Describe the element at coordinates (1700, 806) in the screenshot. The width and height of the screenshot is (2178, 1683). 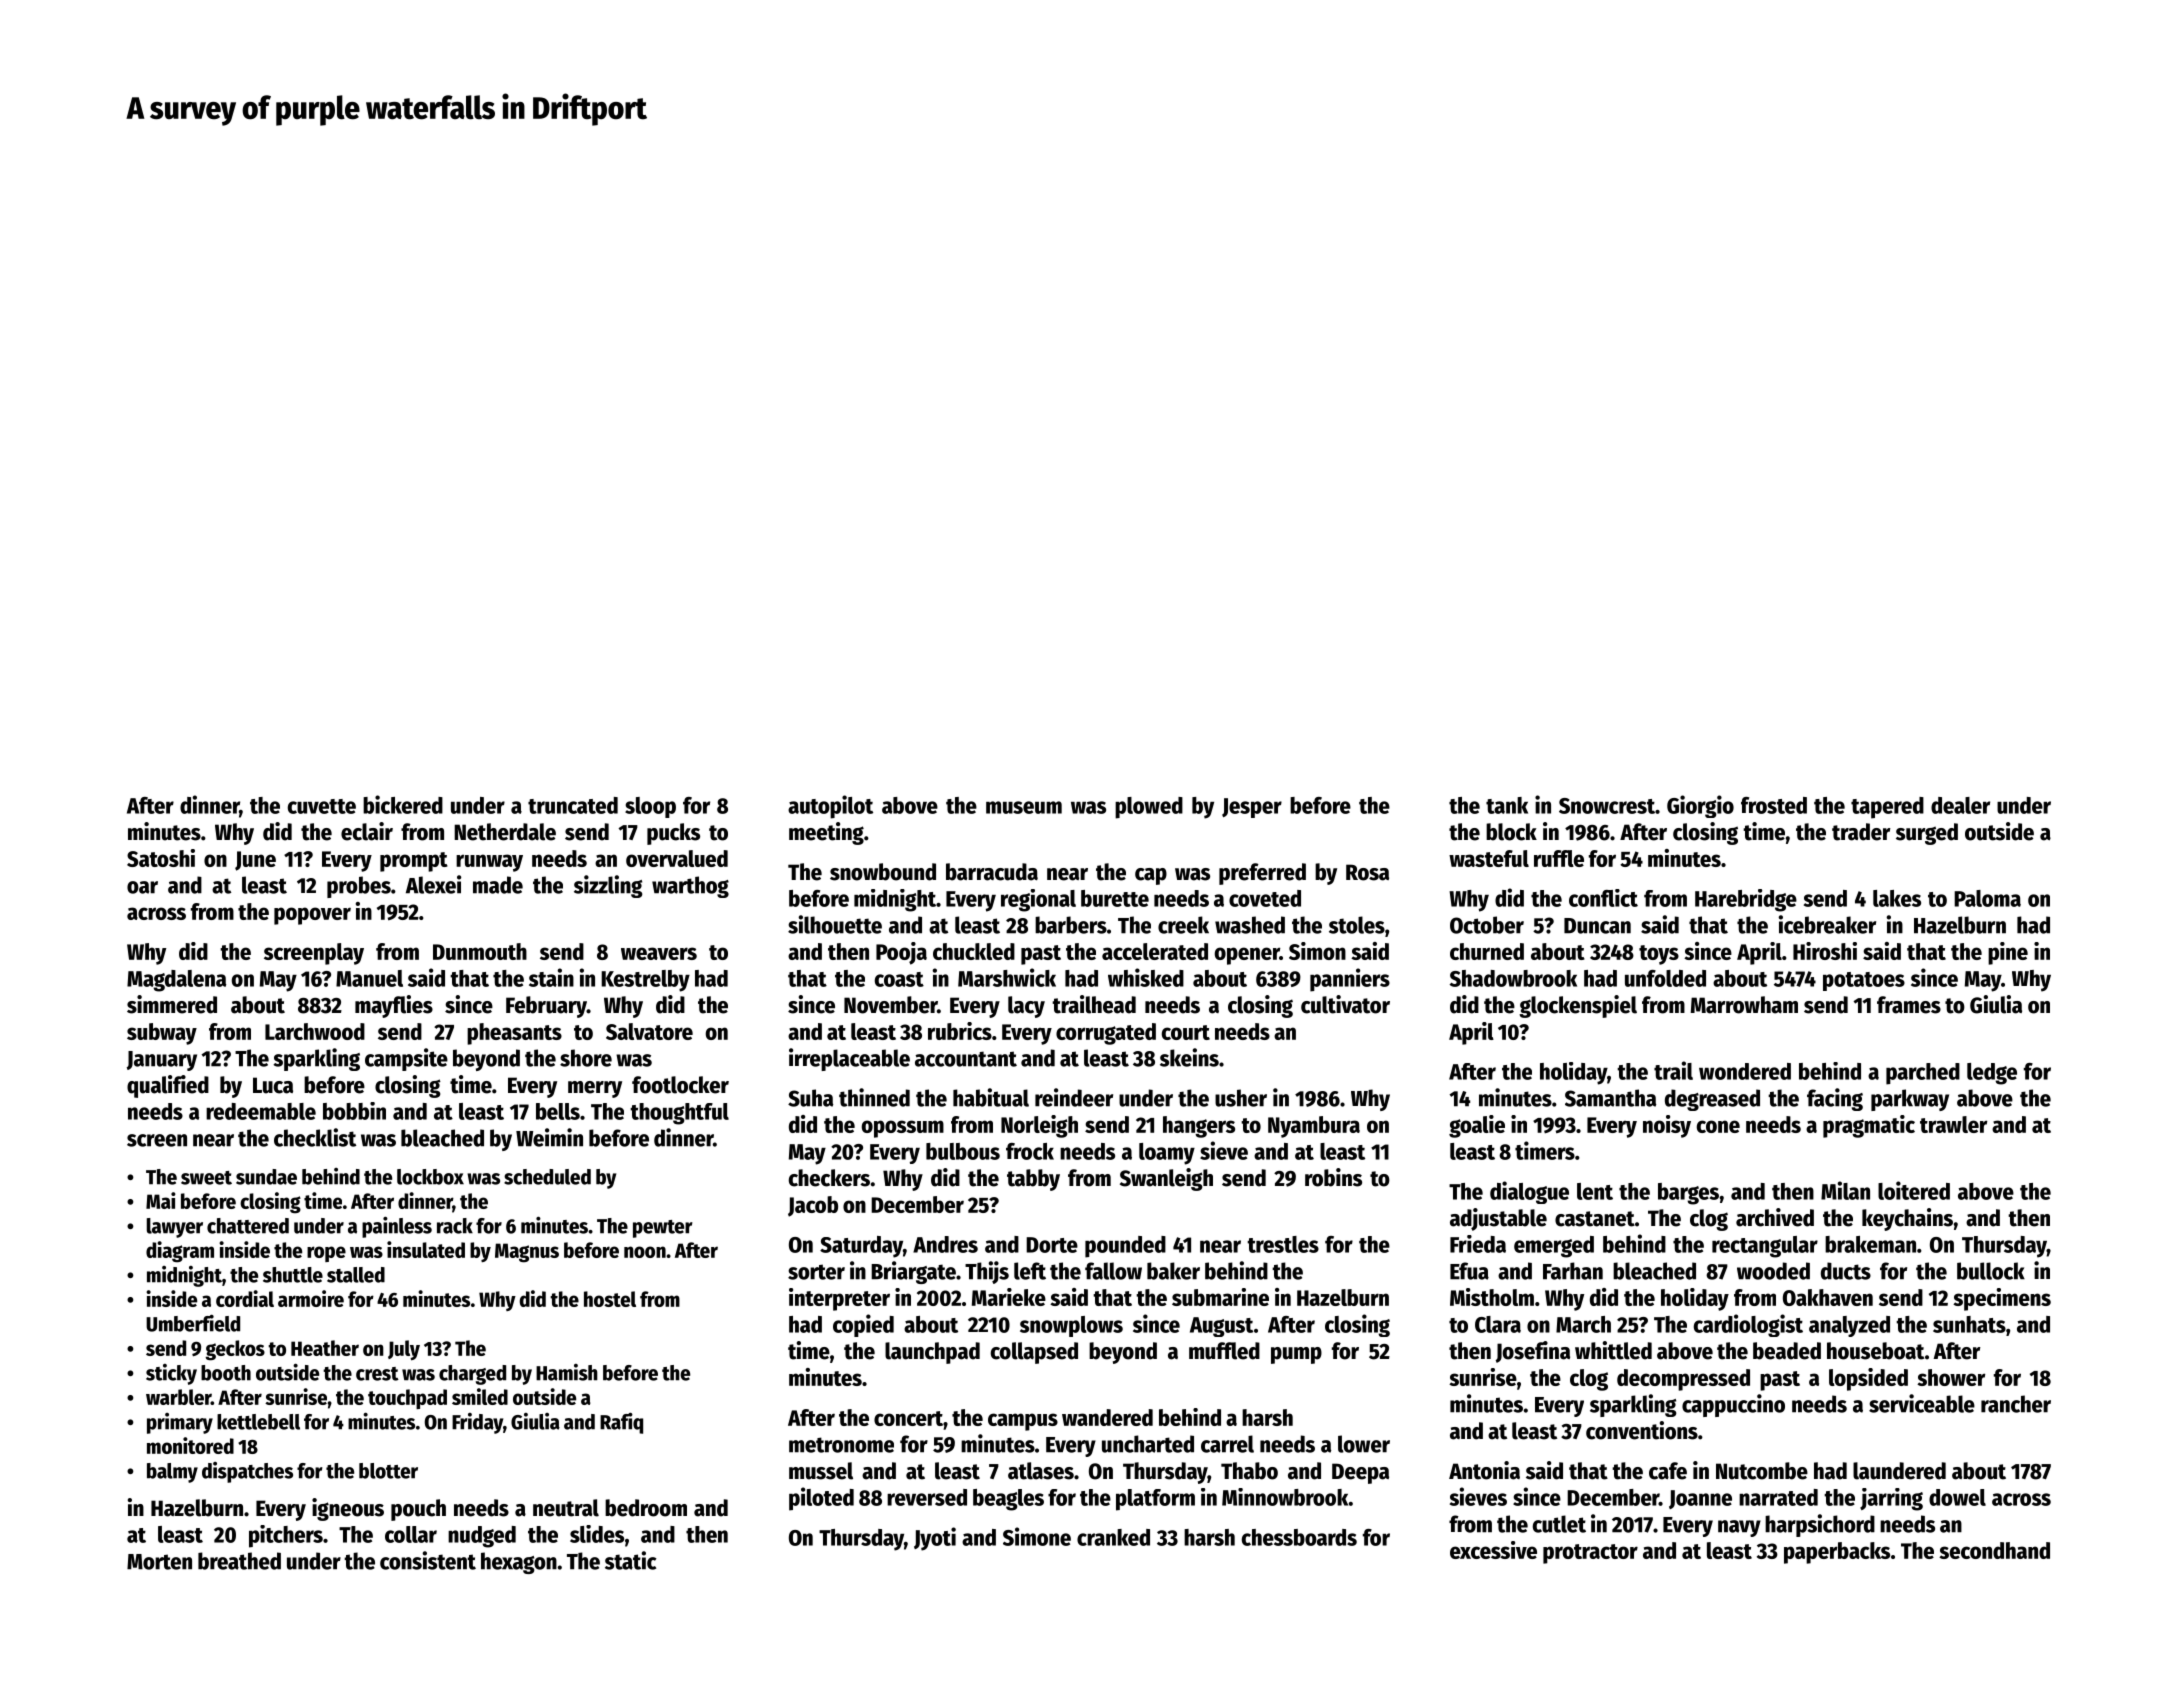
I see `Giorgio` at that location.
